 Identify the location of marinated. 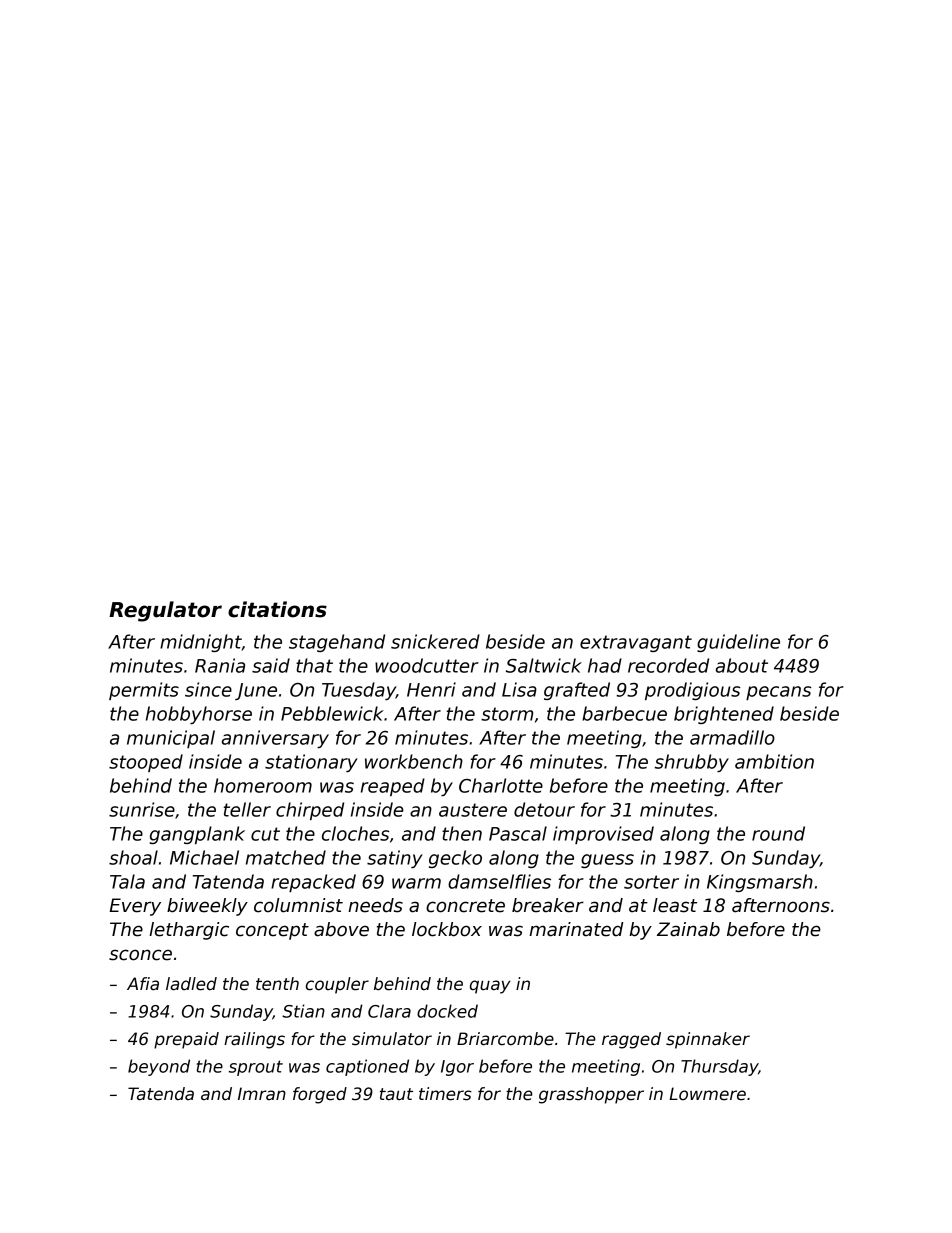
(576, 929).
